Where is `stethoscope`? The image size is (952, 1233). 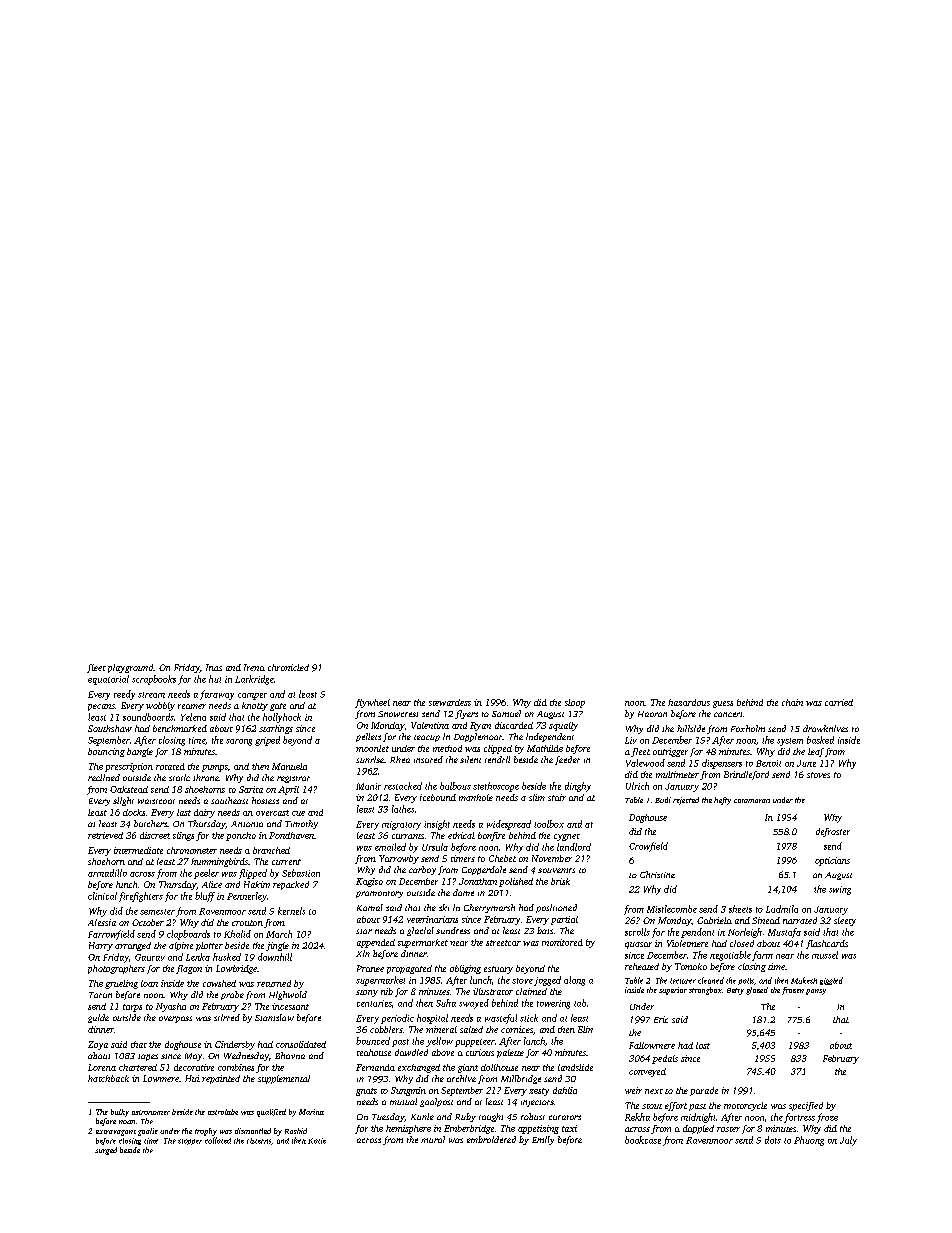
stethoscope is located at coordinates (496, 787).
